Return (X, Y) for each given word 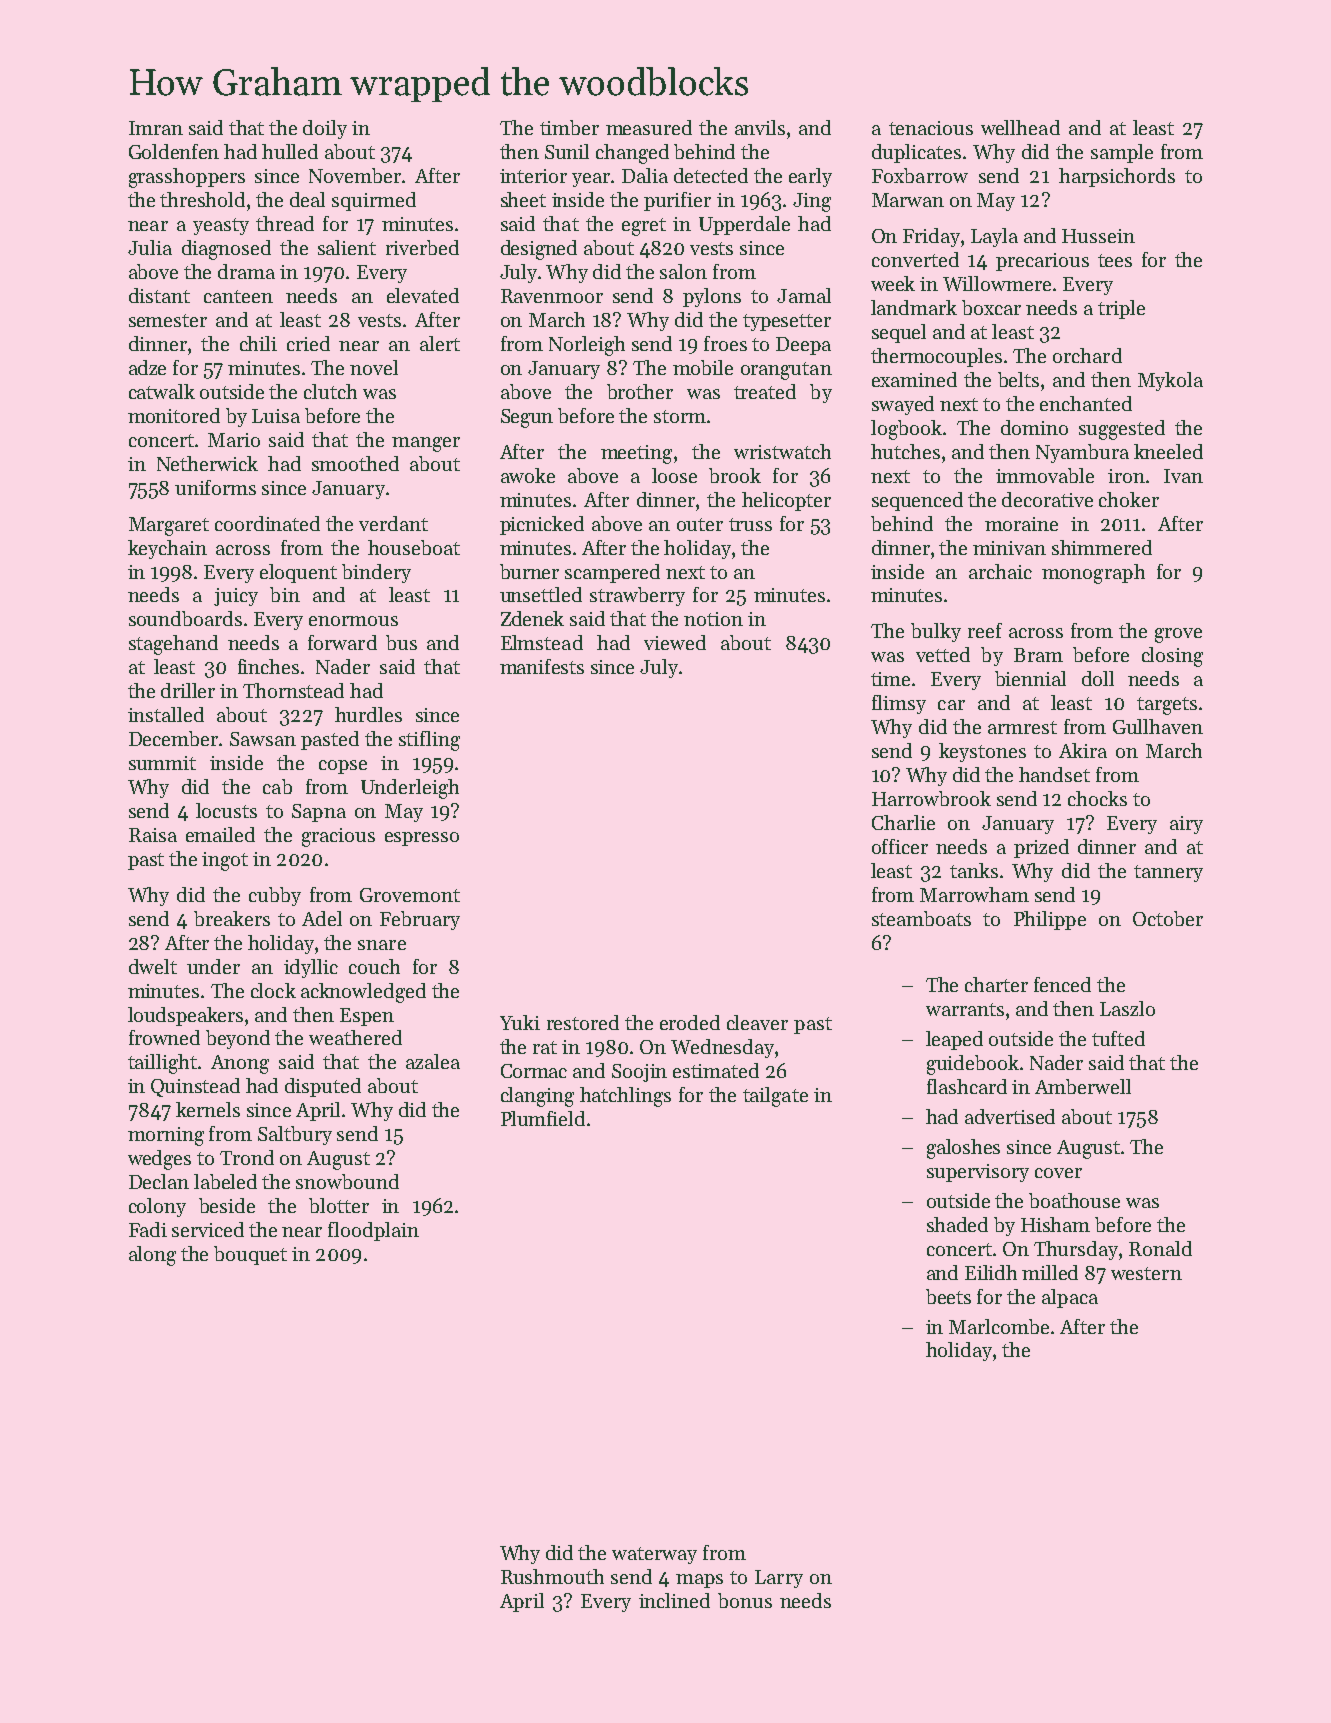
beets (948, 1296)
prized (1041, 848)
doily (325, 129)
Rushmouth (552, 1576)
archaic (1000, 571)
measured (649, 127)
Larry (779, 1579)
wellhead (1020, 127)
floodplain (373, 1231)
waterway (654, 1555)
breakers (232, 918)
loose (674, 475)
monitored (174, 415)
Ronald (1160, 1248)
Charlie (903, 822)
